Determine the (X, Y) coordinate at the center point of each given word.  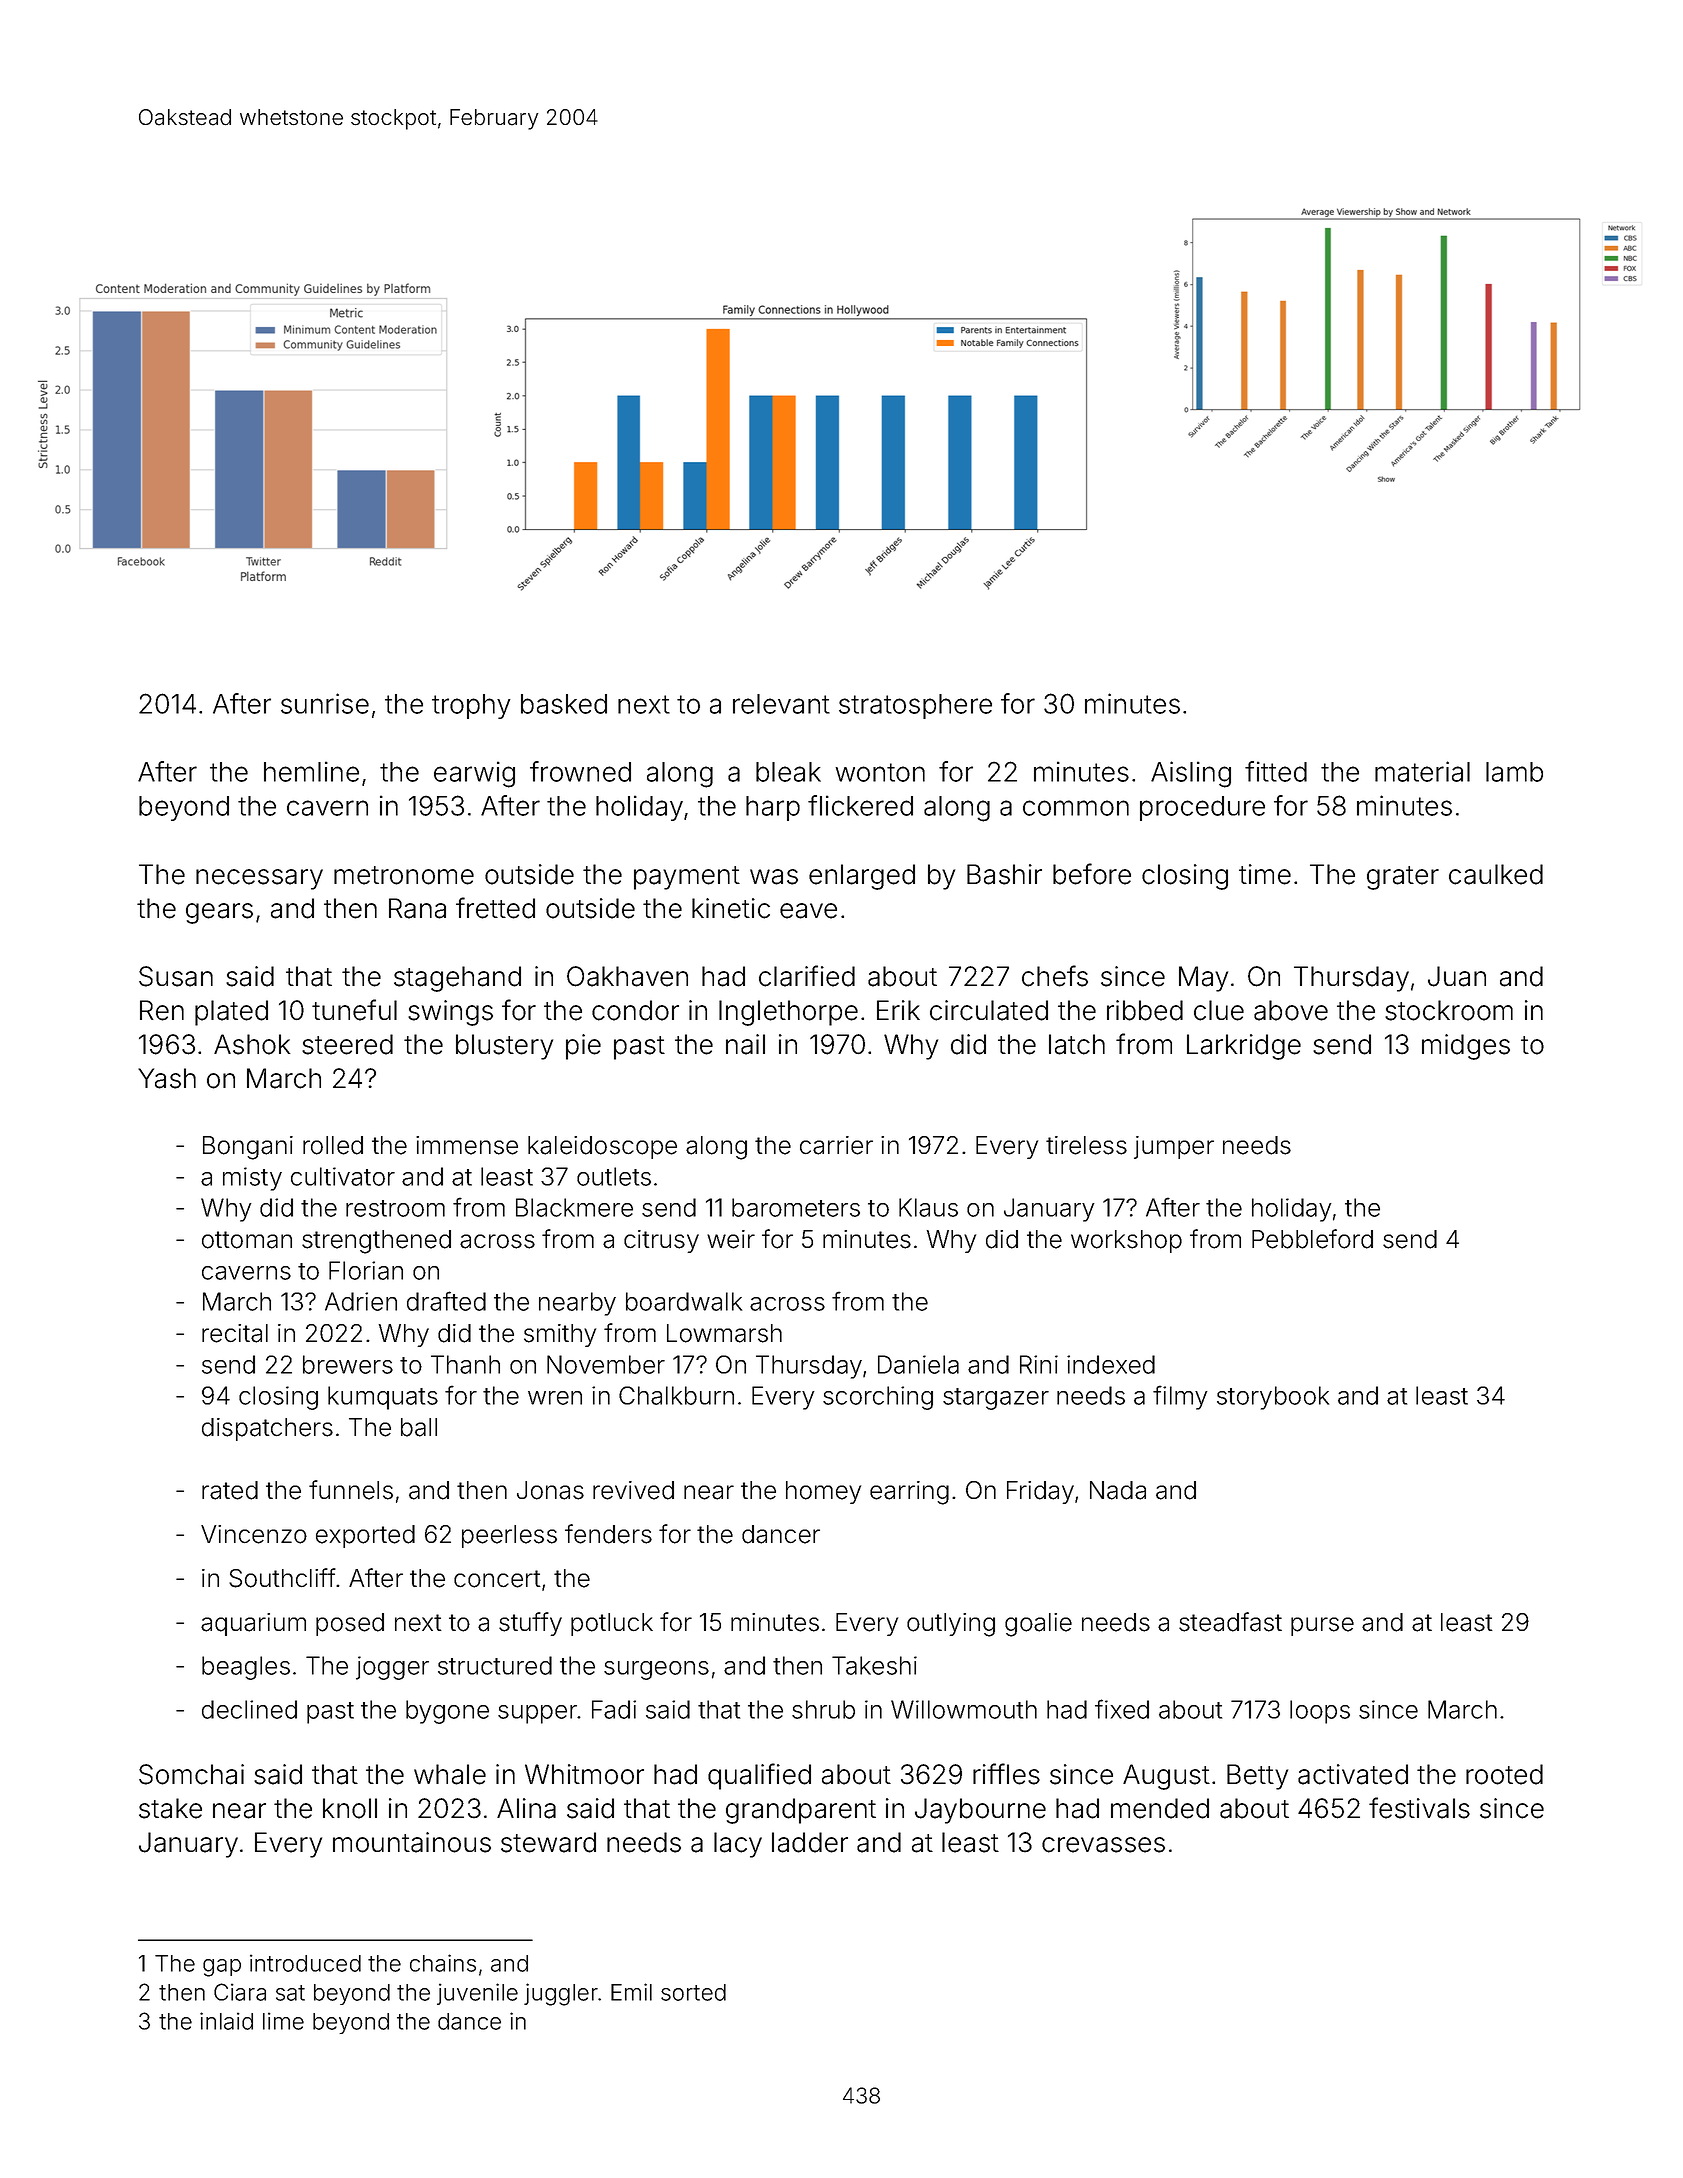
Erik (898, 1010)
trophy (471, 706)
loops (1320, 1712)
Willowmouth (964, 1709)
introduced (305, 1963)
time (1265, 874)
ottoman (247, 1240)
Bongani (248, 1148)
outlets (614, 1176)
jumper (1174, 1147)
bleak (788, 772)
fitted (1276, 771)
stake (170, 1808)
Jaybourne (980, 1811)
